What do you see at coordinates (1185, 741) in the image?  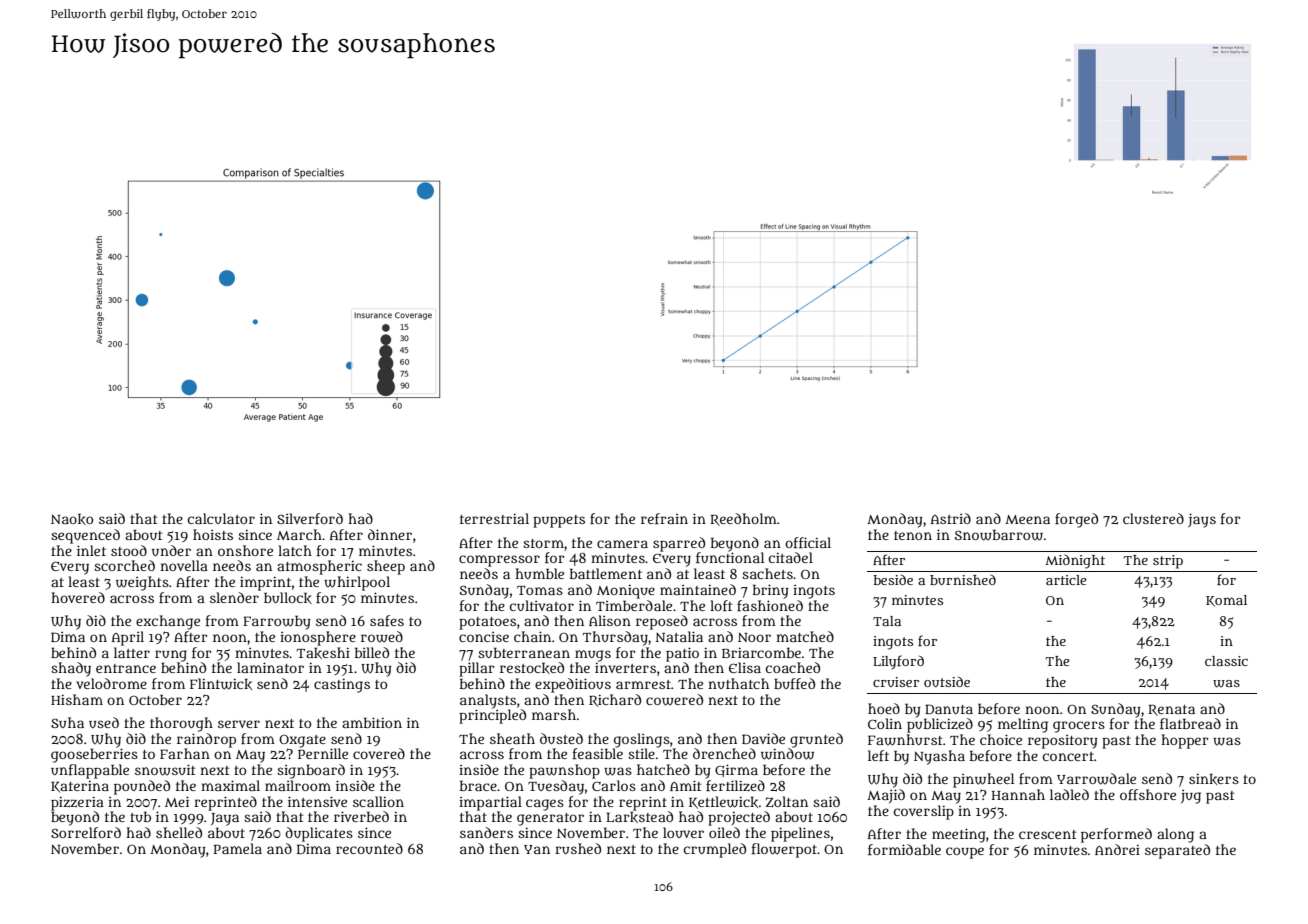 I see `hopper` at bounding box center [1185, 741].
